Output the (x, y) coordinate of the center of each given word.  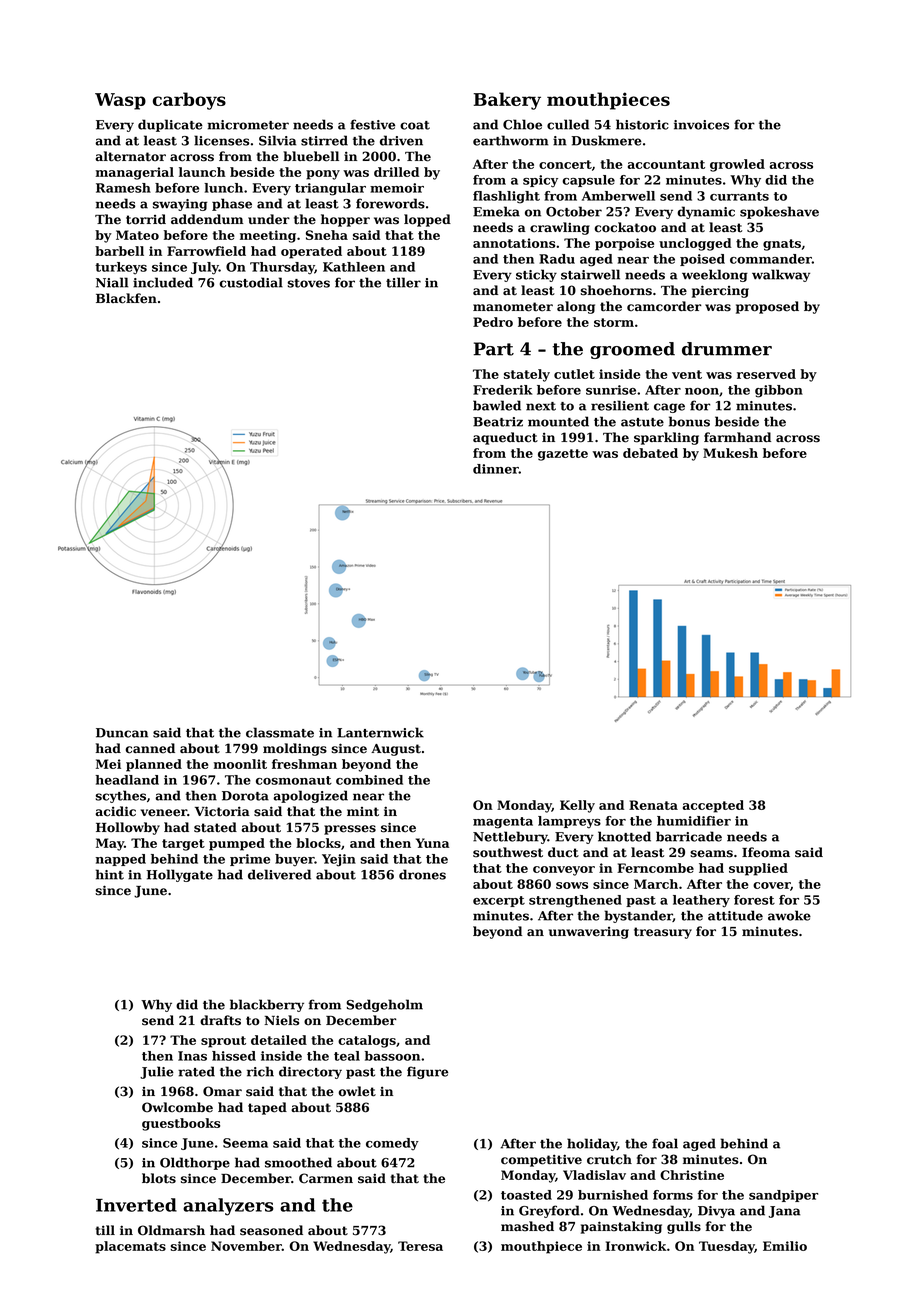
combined (369, 780)
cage (669, 408)
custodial (251, 282)
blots (159, 1178)
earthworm (510, 140)
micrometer (248, 125)
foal (665, 1143)
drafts (220, 1020)
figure (427, 1072)
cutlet (574, 374)
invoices (701, 125)
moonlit (240, 764)
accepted (713, 806)
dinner (496, 469)
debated (650, 453)
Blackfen (126, 298)
